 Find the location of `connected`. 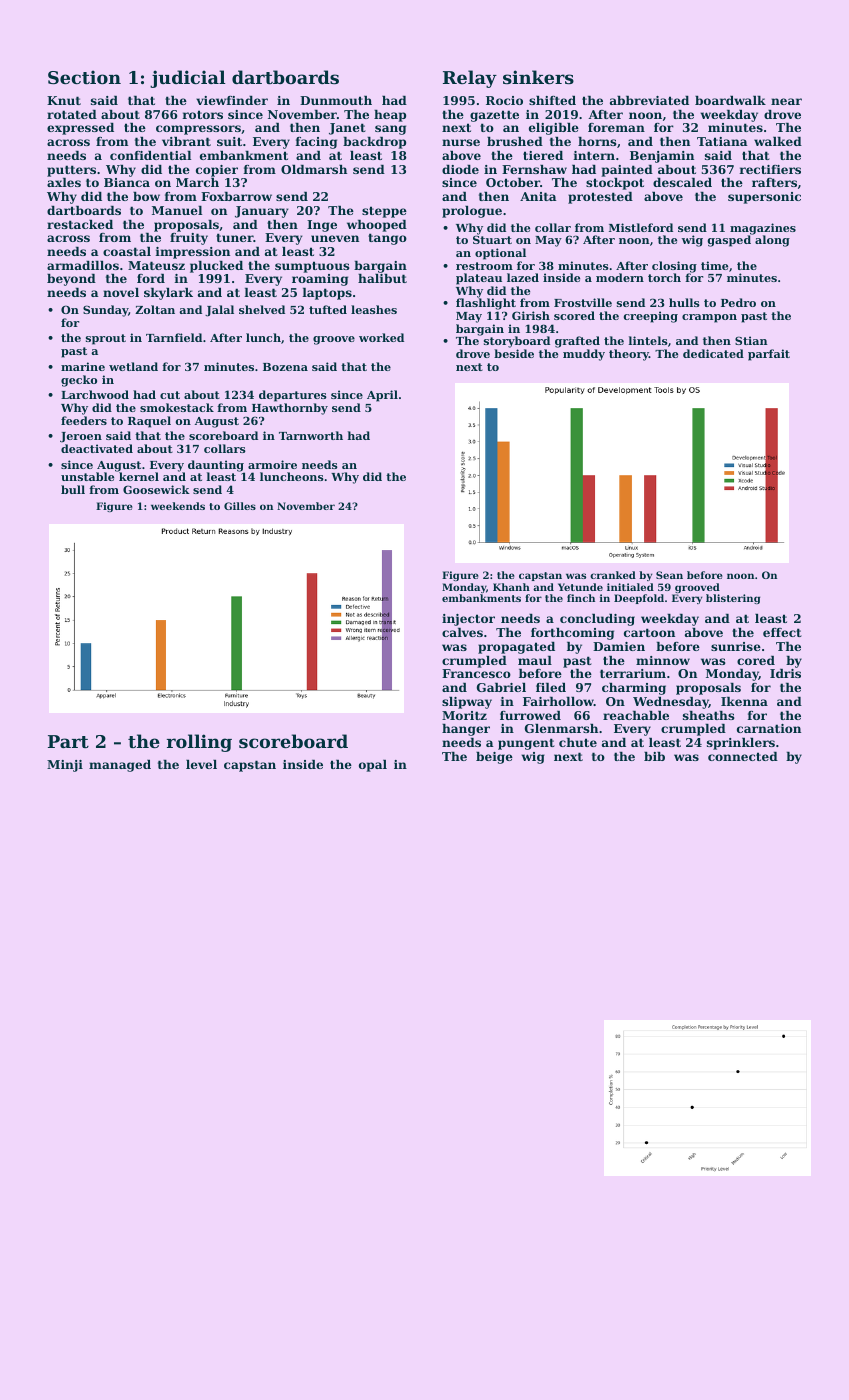

connected is located at coordinates (743, 756).
